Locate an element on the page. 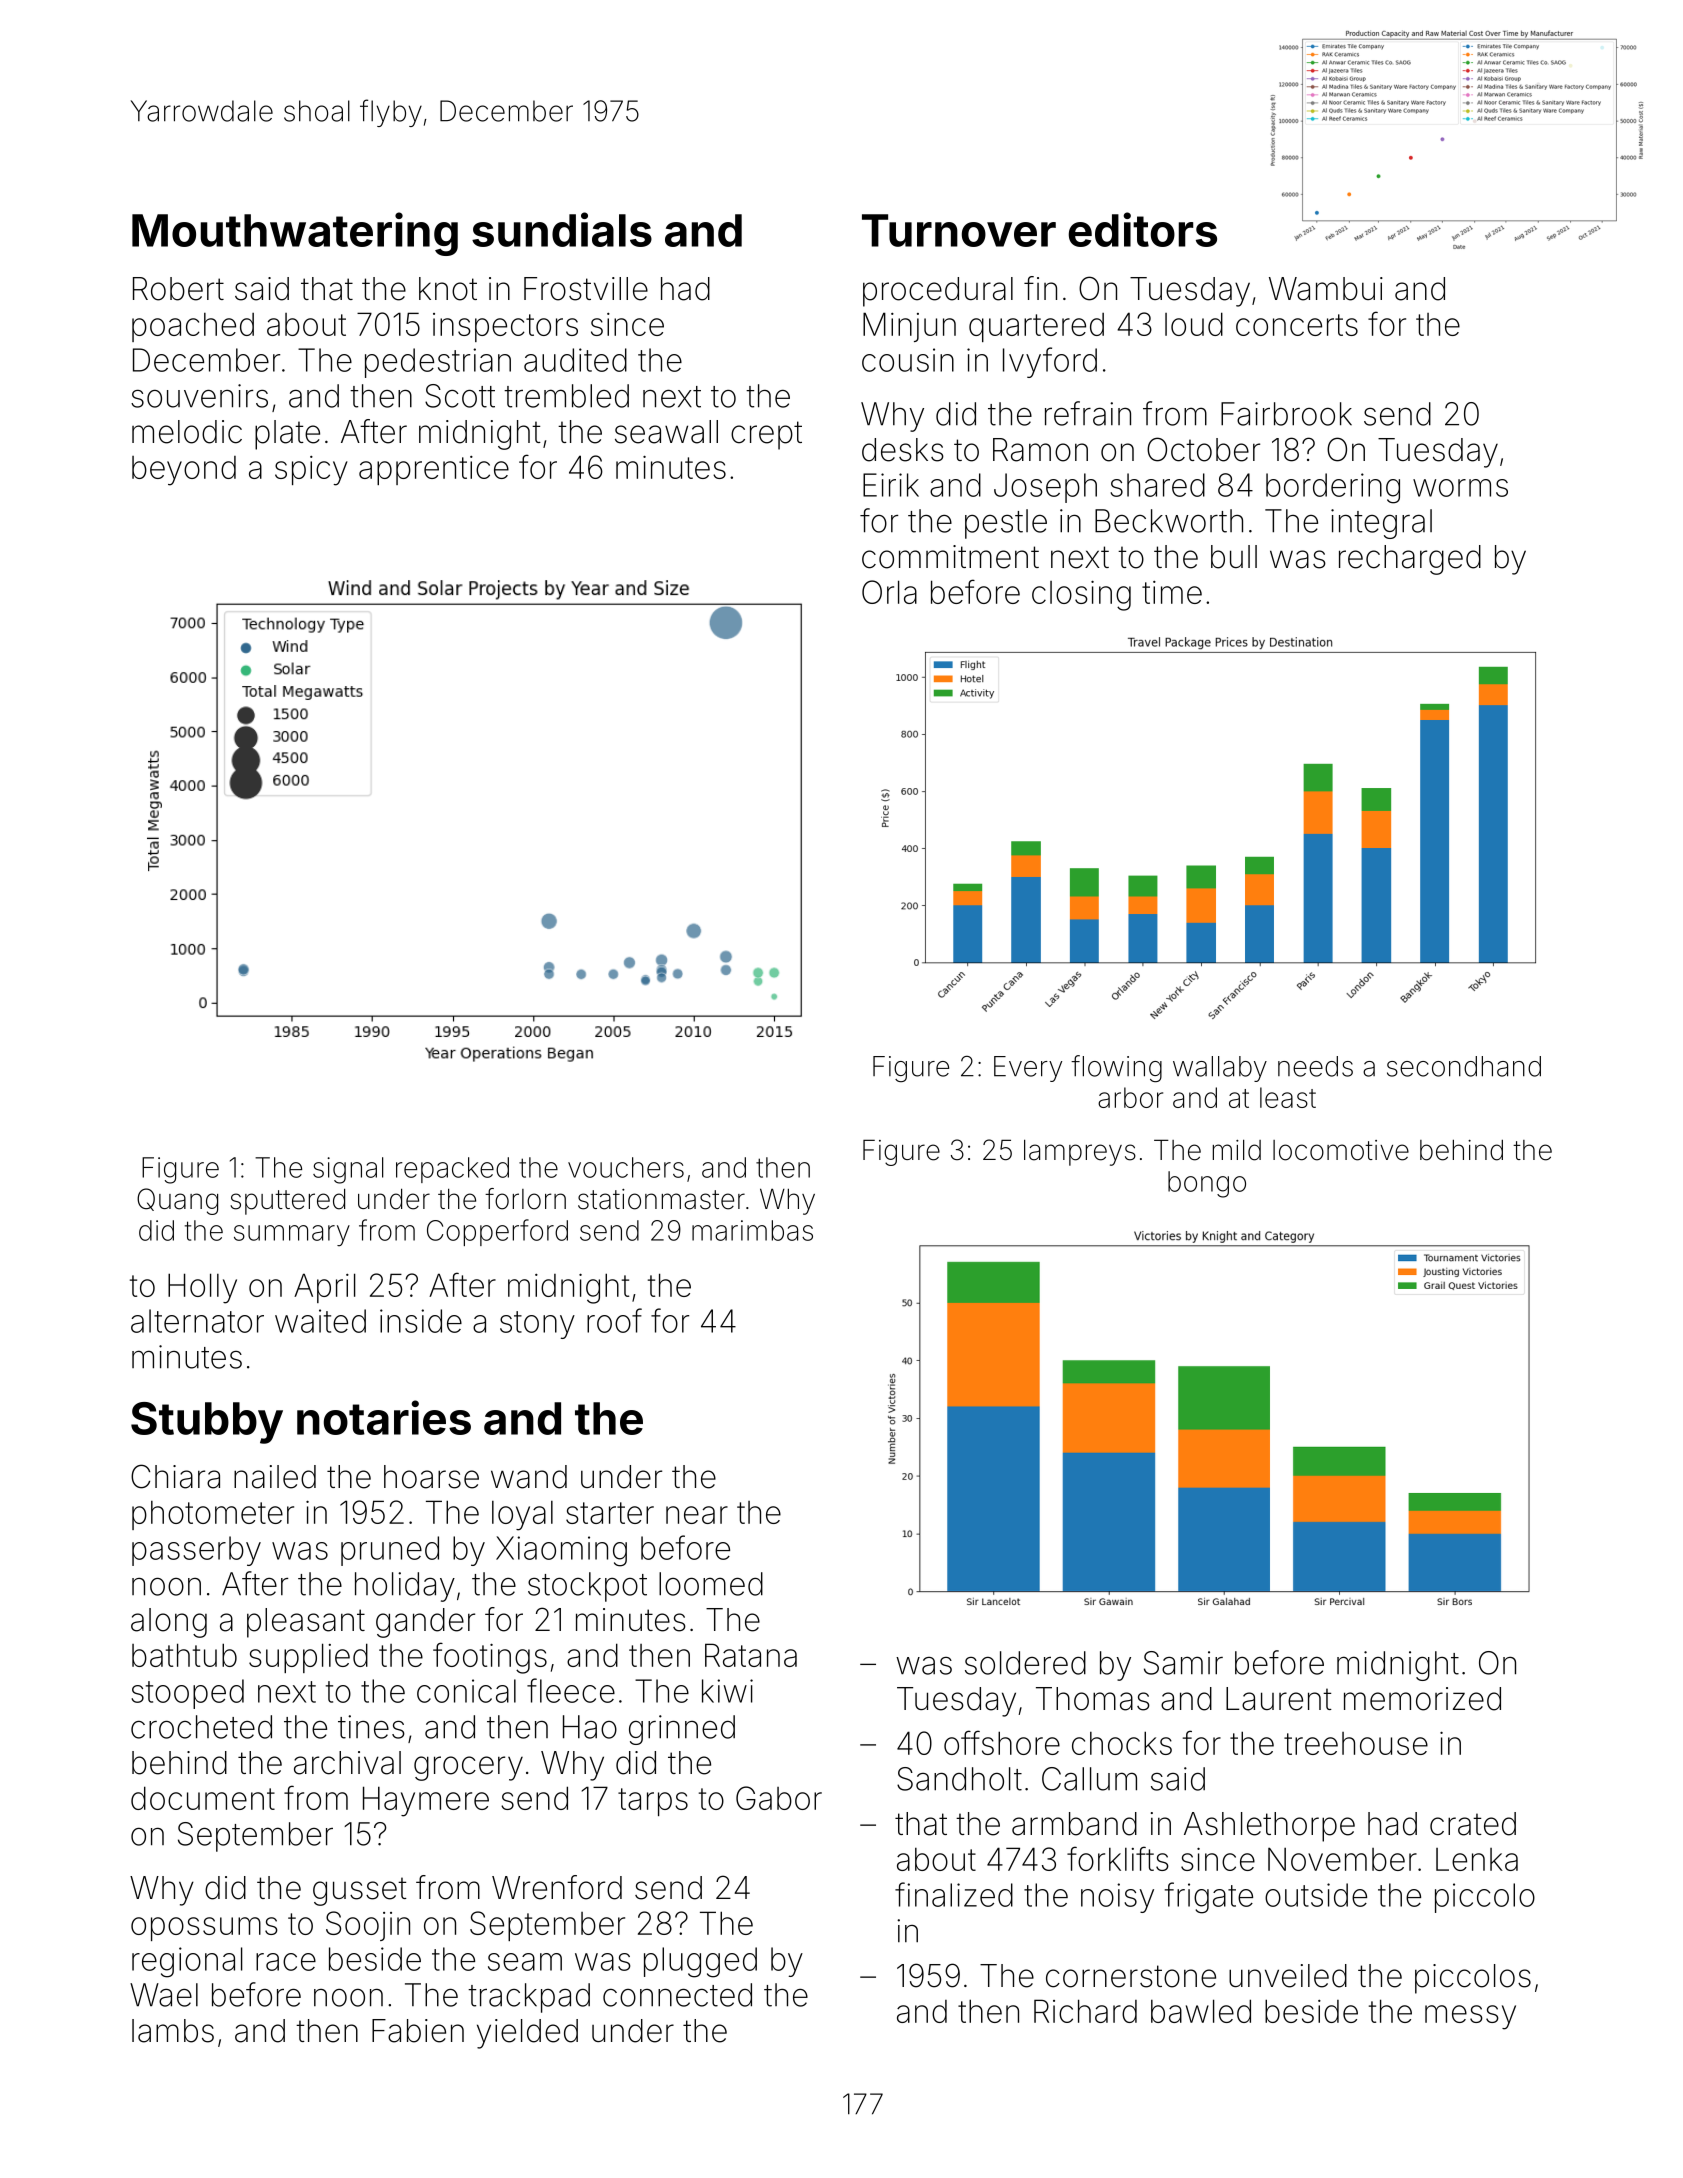  Quang is located at coordinates (177, 1201).
